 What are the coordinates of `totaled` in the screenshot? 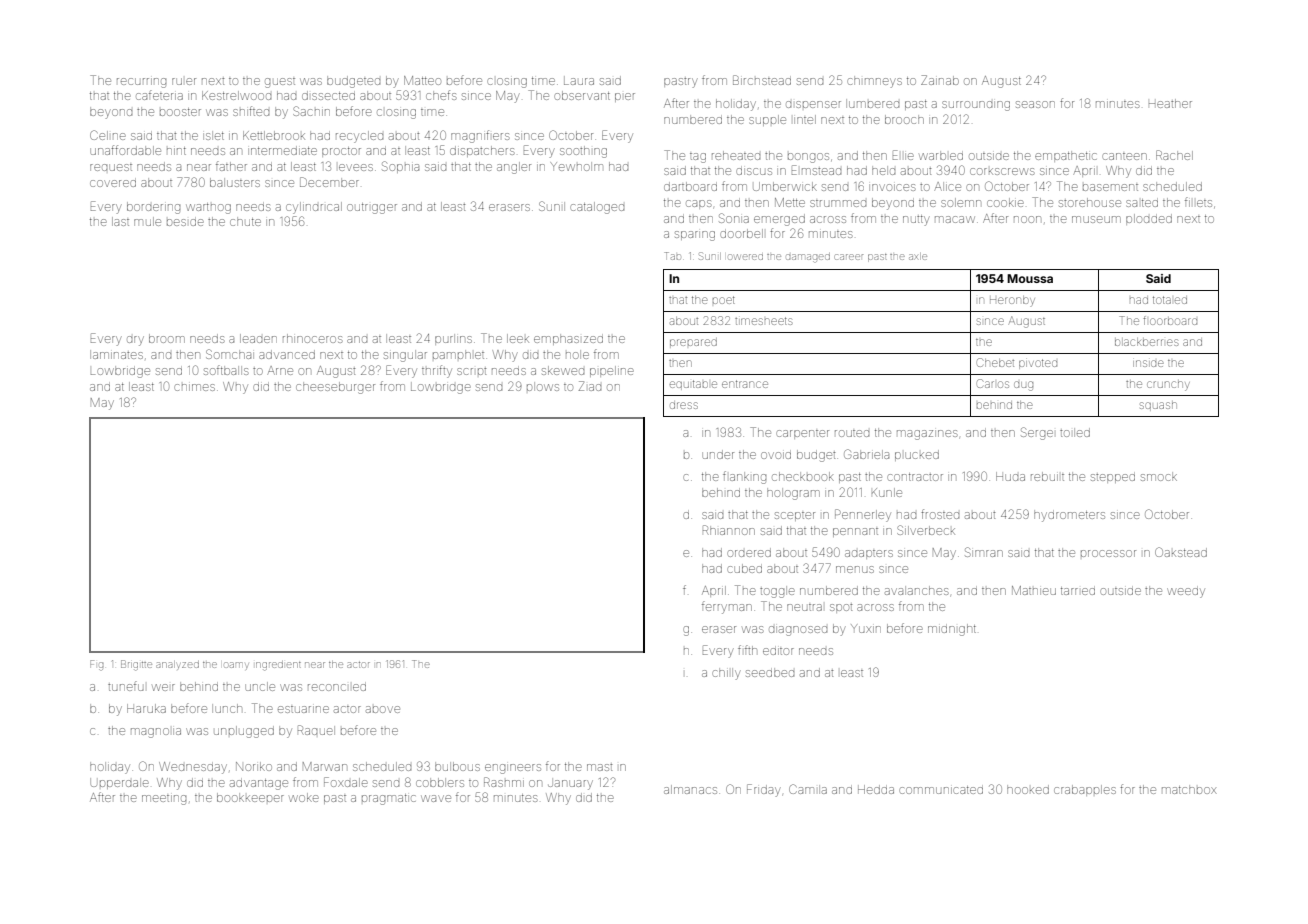 It's located at (1170, 300).
